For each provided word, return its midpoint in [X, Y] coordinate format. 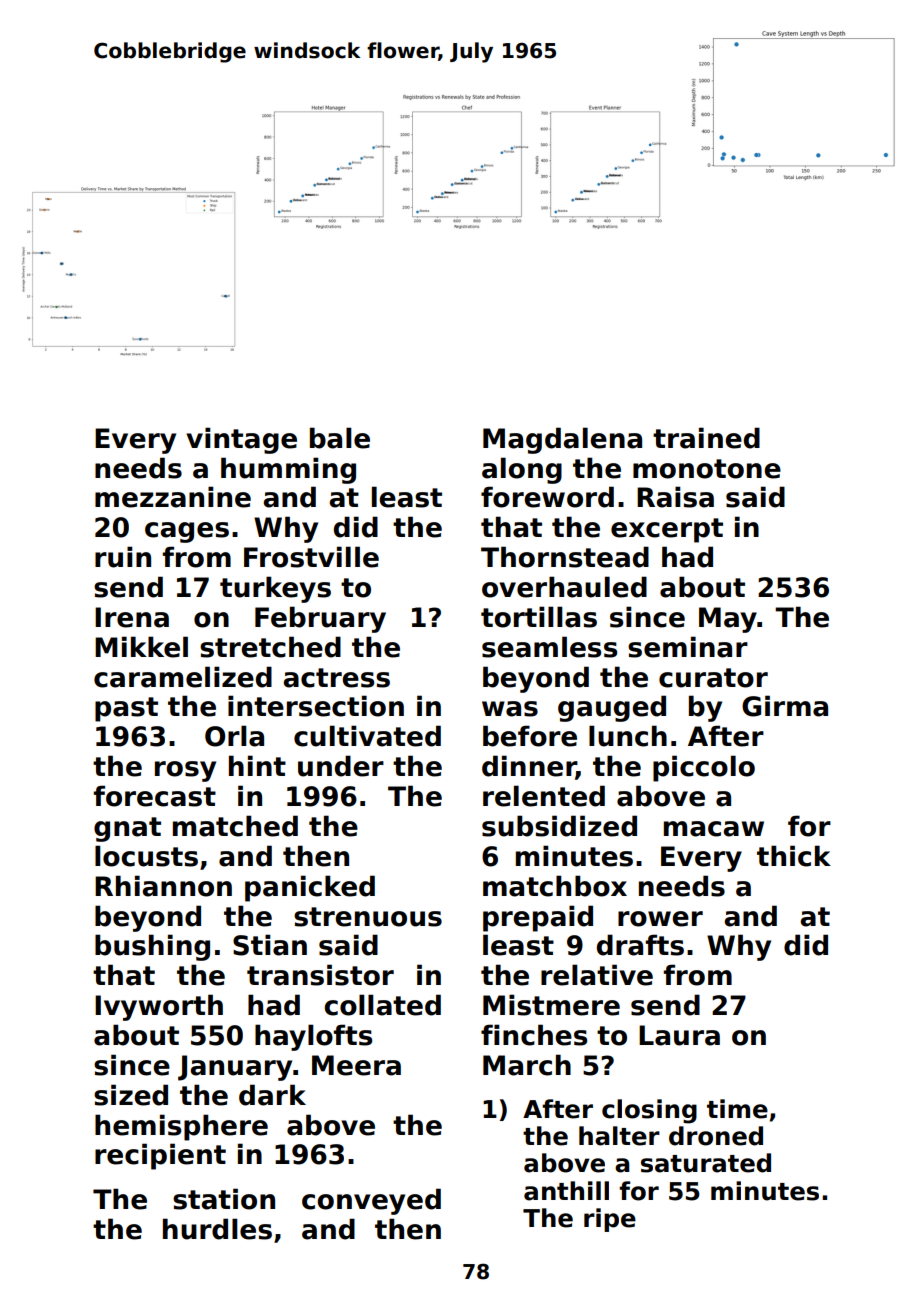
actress [336, 678]
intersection [316, 706]
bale [340, 438]
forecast [154, 796]
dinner [529, 767]
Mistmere [551, 1005]
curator [713, 678]
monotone [707, 469]
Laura [679, 1035]
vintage [241, 440]
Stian [270, 945]
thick [794, 856]
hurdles [217, 1229]
